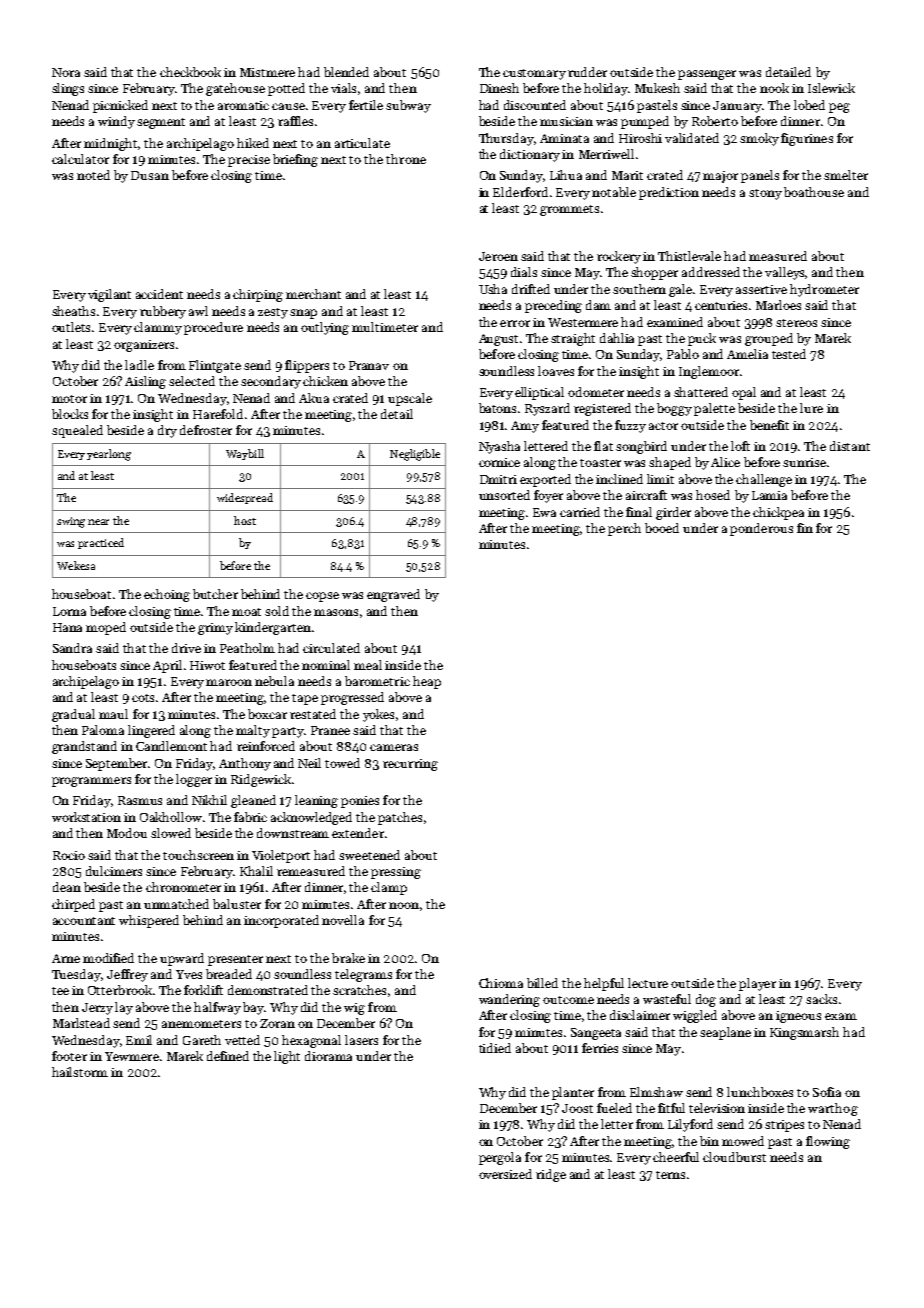  I want to click on Islewick, so click(831, 88).
